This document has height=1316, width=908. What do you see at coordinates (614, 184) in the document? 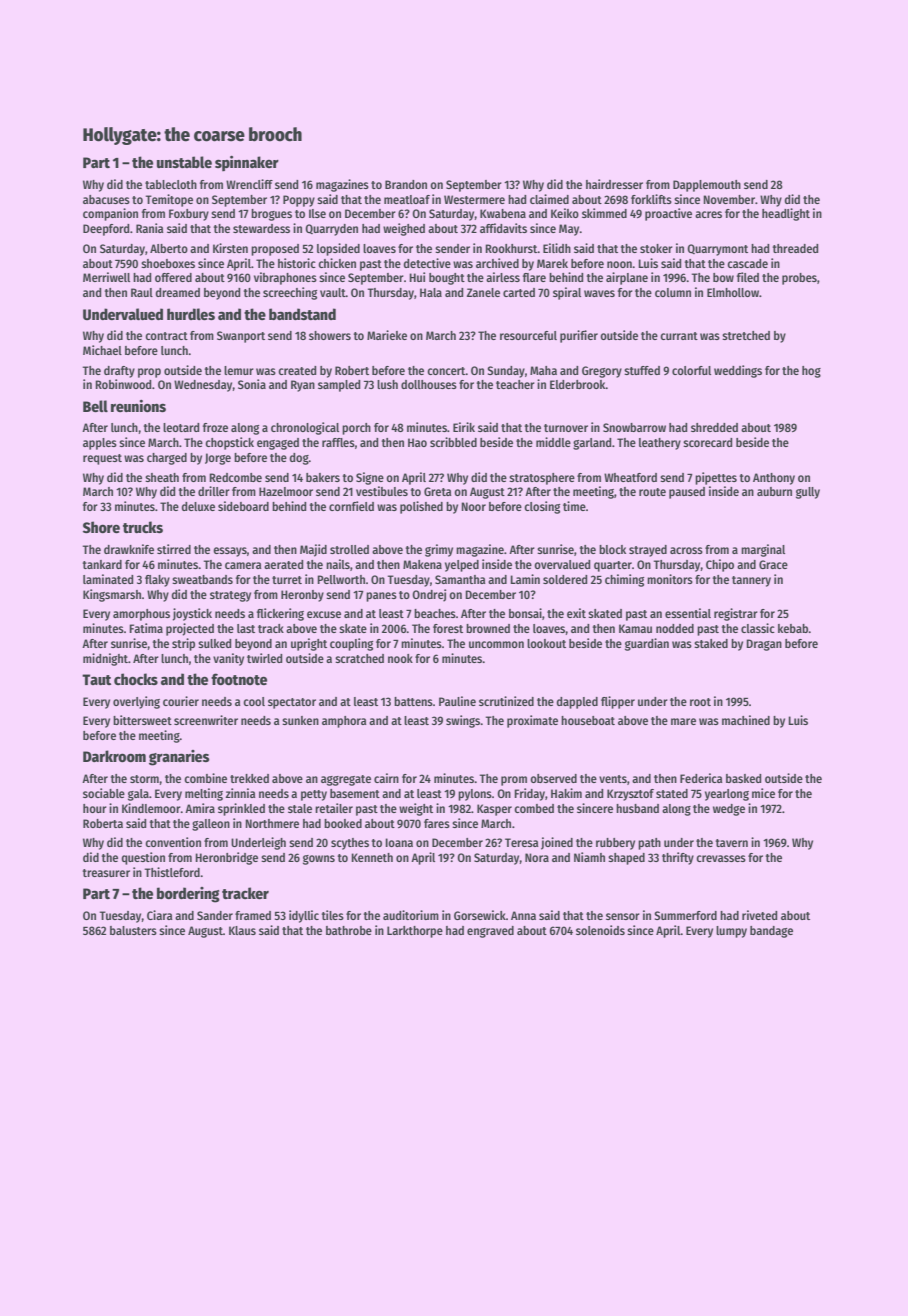
I see `hairdresser` at bounding box center [614, 184].
